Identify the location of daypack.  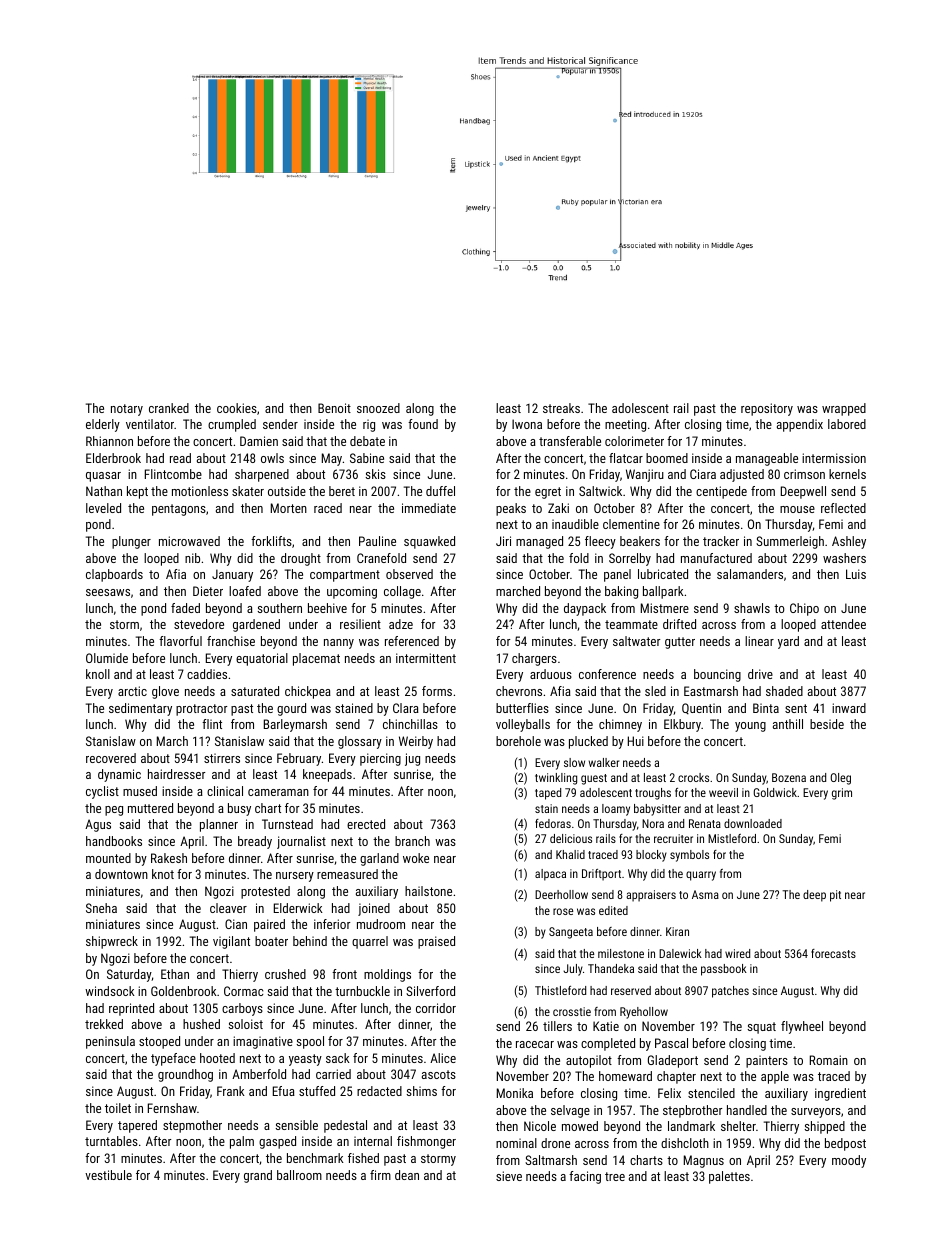
(585, 609).
